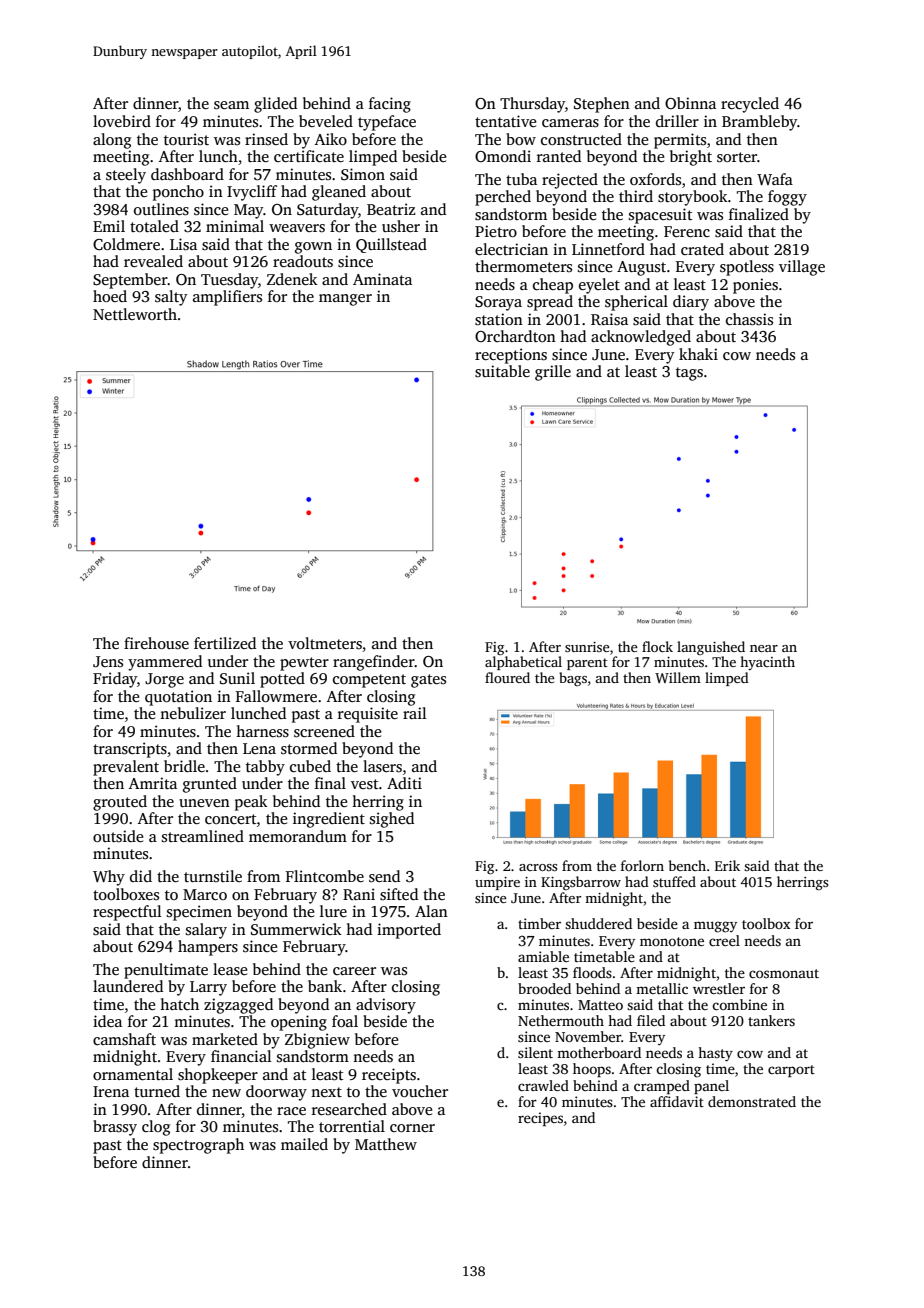 The height and width of the image is (1308, 924). What do you see at coordinates (693, 198) in the image?
I see `storybook` at bounding box center [693, 198].
